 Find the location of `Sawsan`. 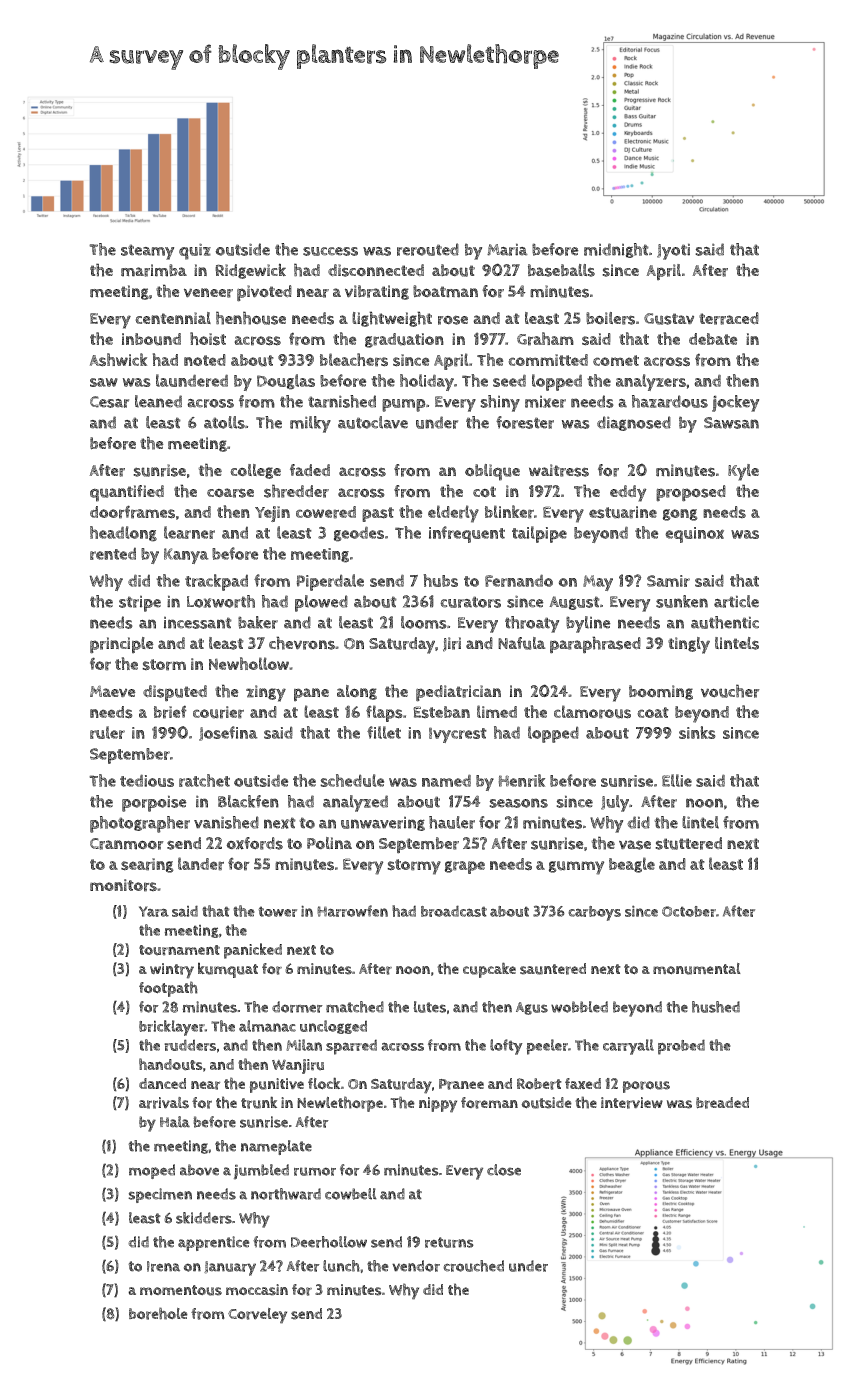

Sawsan is located at coordinates (731, 423).
